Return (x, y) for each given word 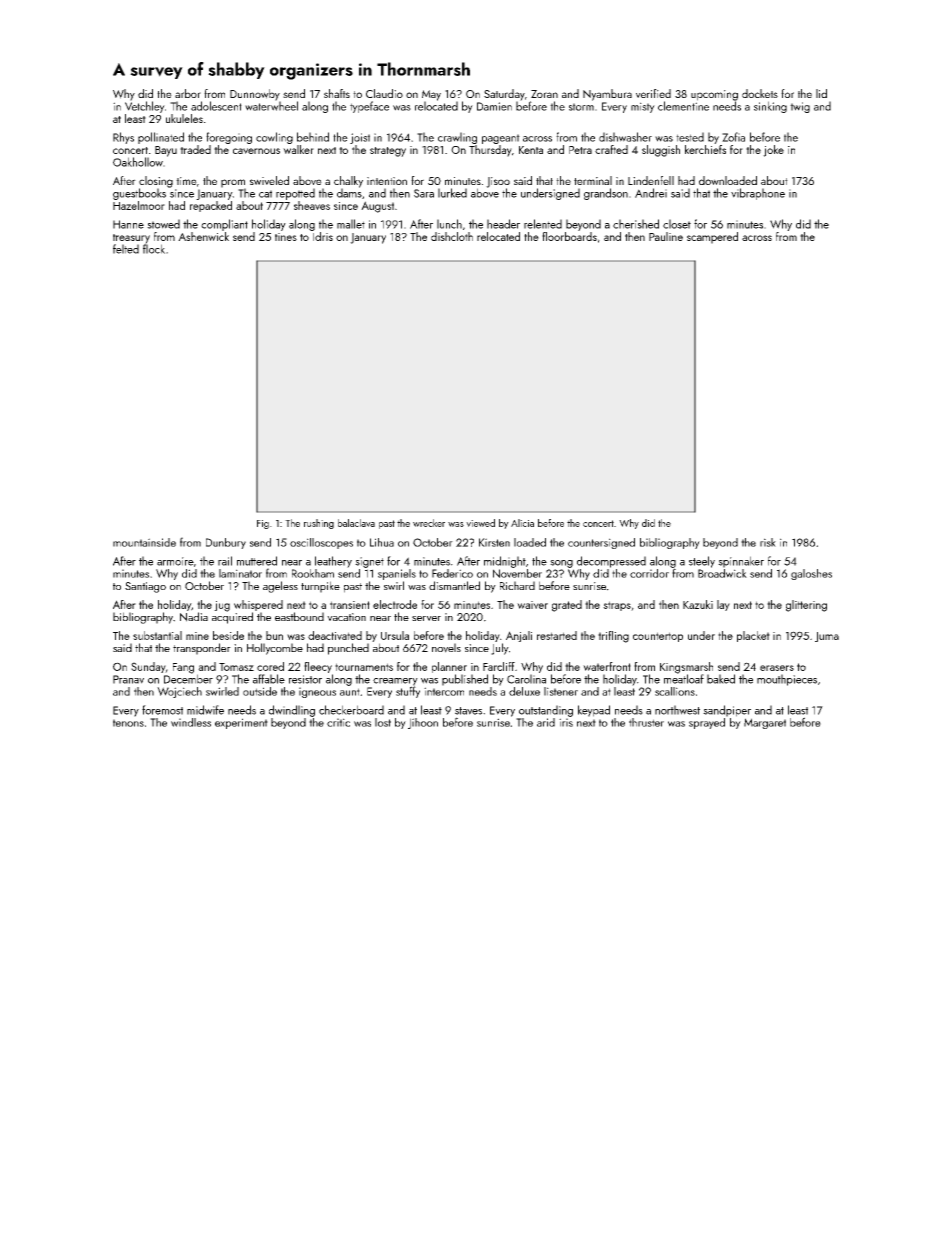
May (431, 95)
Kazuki (698, 604)
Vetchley (145, 107)
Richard (517, 585)
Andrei (651, 193)
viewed (480, 523)
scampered (712, 238)
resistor (305, 679)
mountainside (144, 542)
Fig (263, 524)
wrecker (429, 523)
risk (768, 542)
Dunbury (226, 543)
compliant (224, 225)
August (377, 207)
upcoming (714, 95)
